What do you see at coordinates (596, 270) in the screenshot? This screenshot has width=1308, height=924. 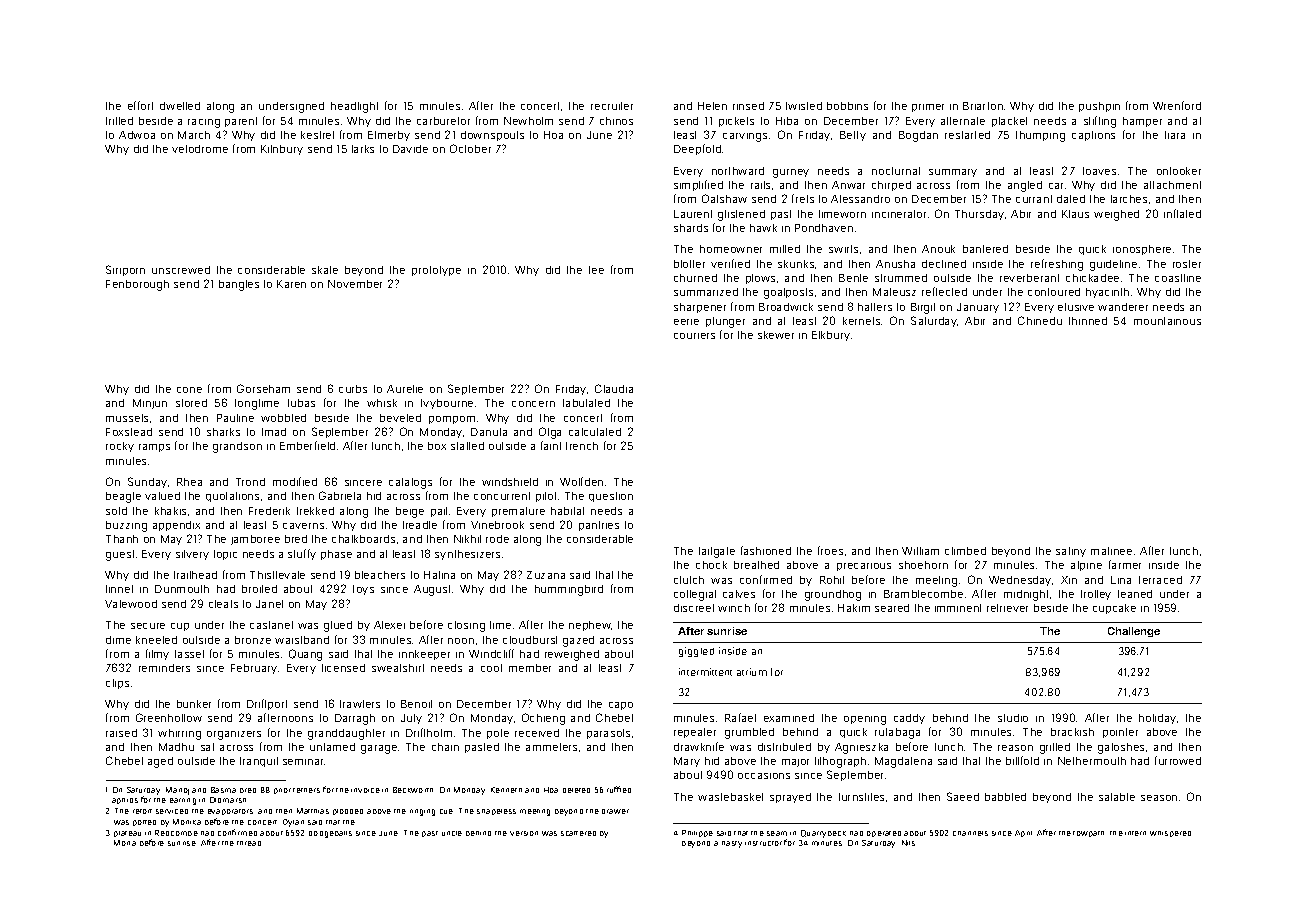 I see `tee` at bounding box center [596, 270].
